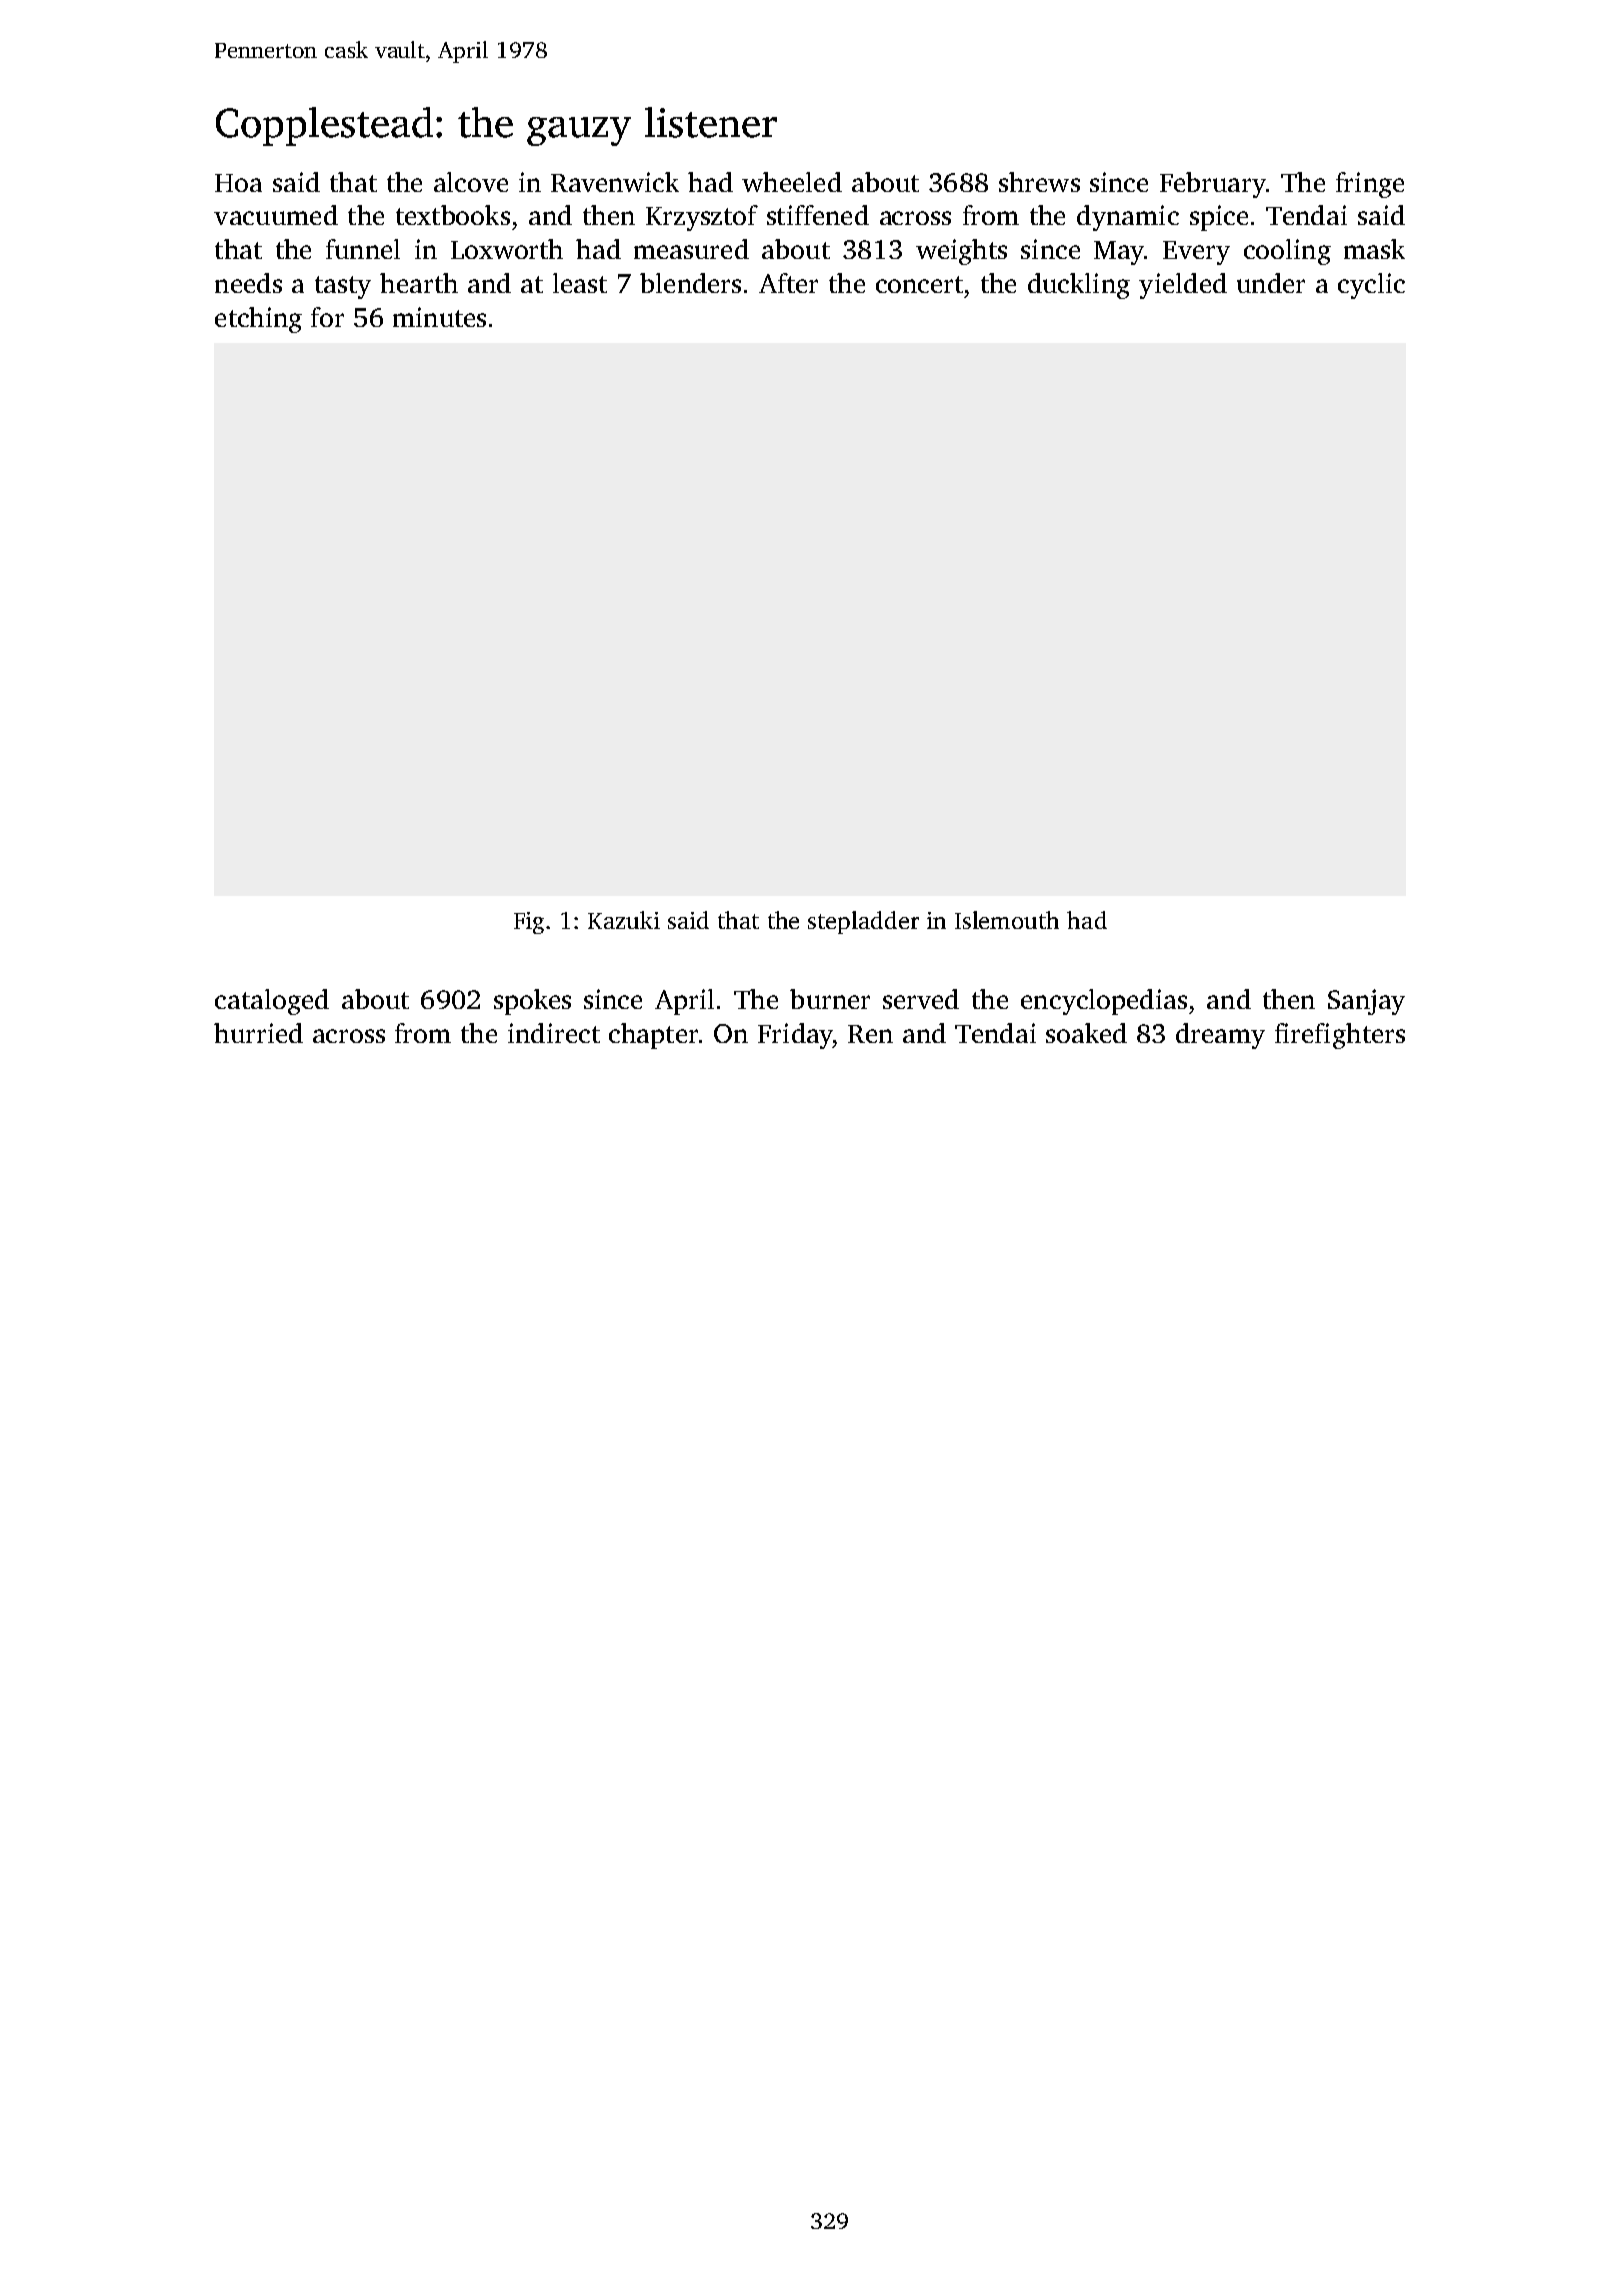 The height and width of the screenshot is (2292, 1620). Describe the element at coordinates (272, 1002) in the screenshot. I see `cataloged` at that location.
